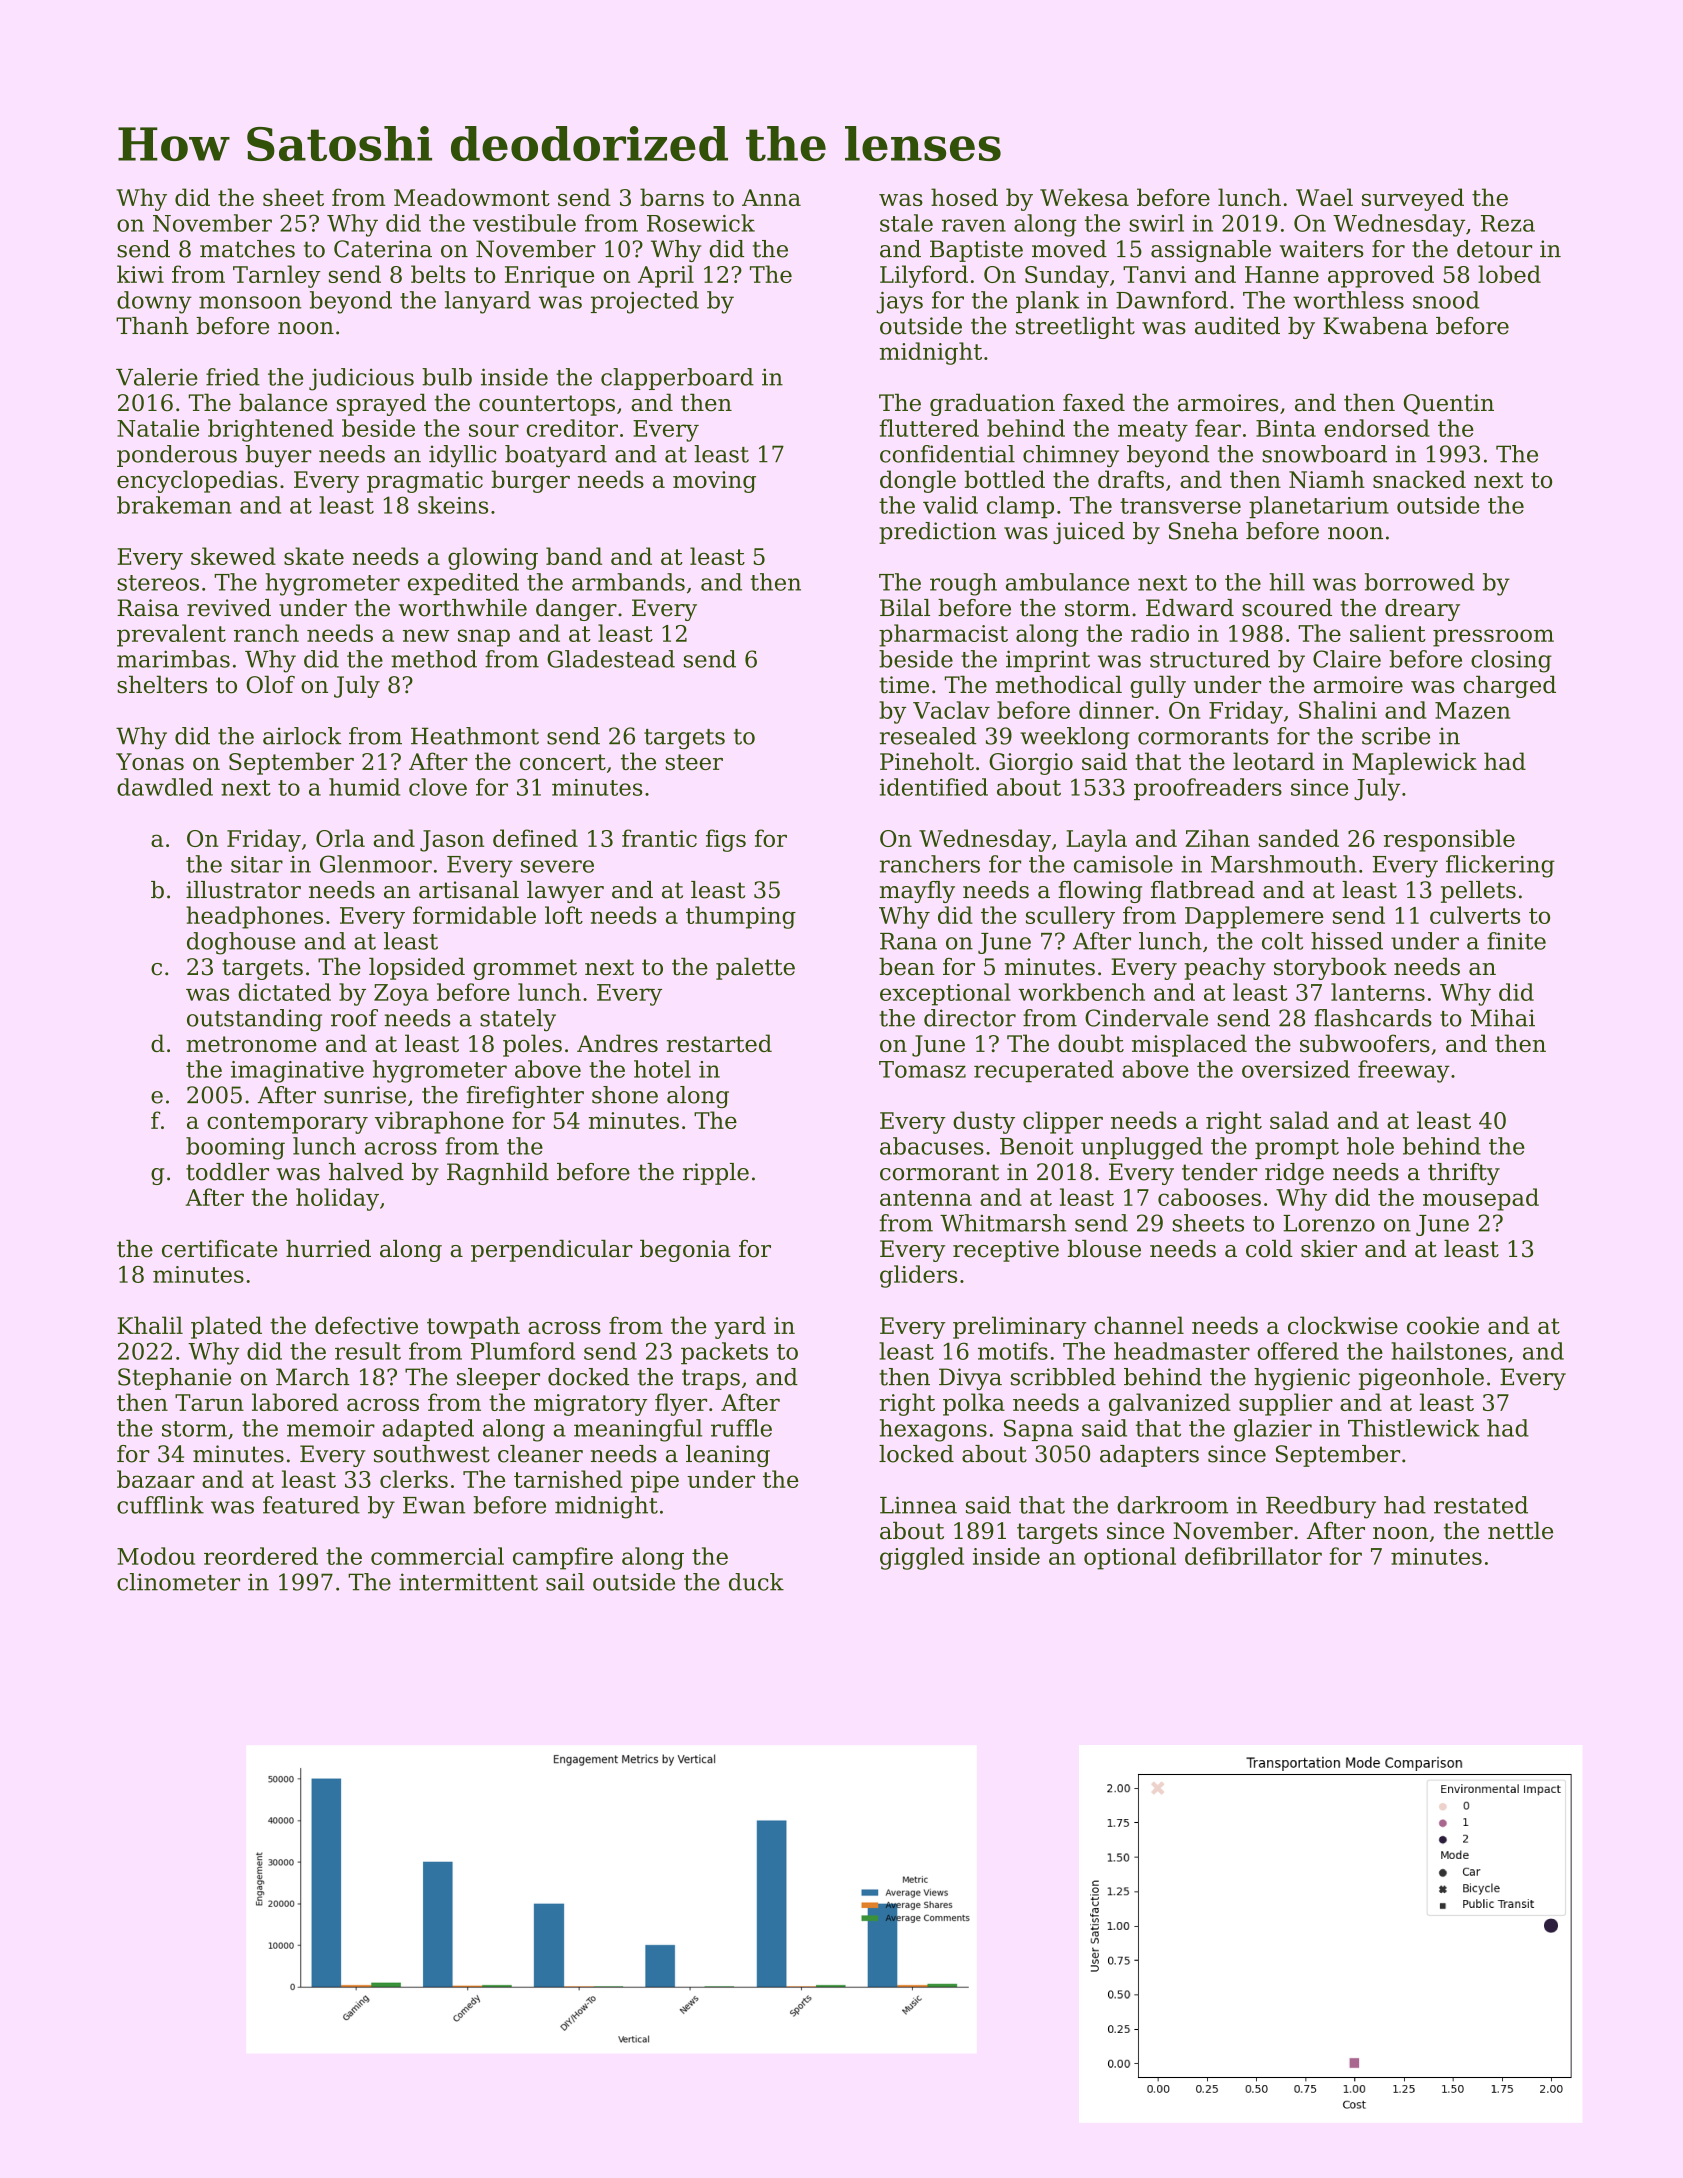 This document has width=1683, height=2178. Describe the element at coordinates (564, 915) in the document. I see `loft` at that location.
